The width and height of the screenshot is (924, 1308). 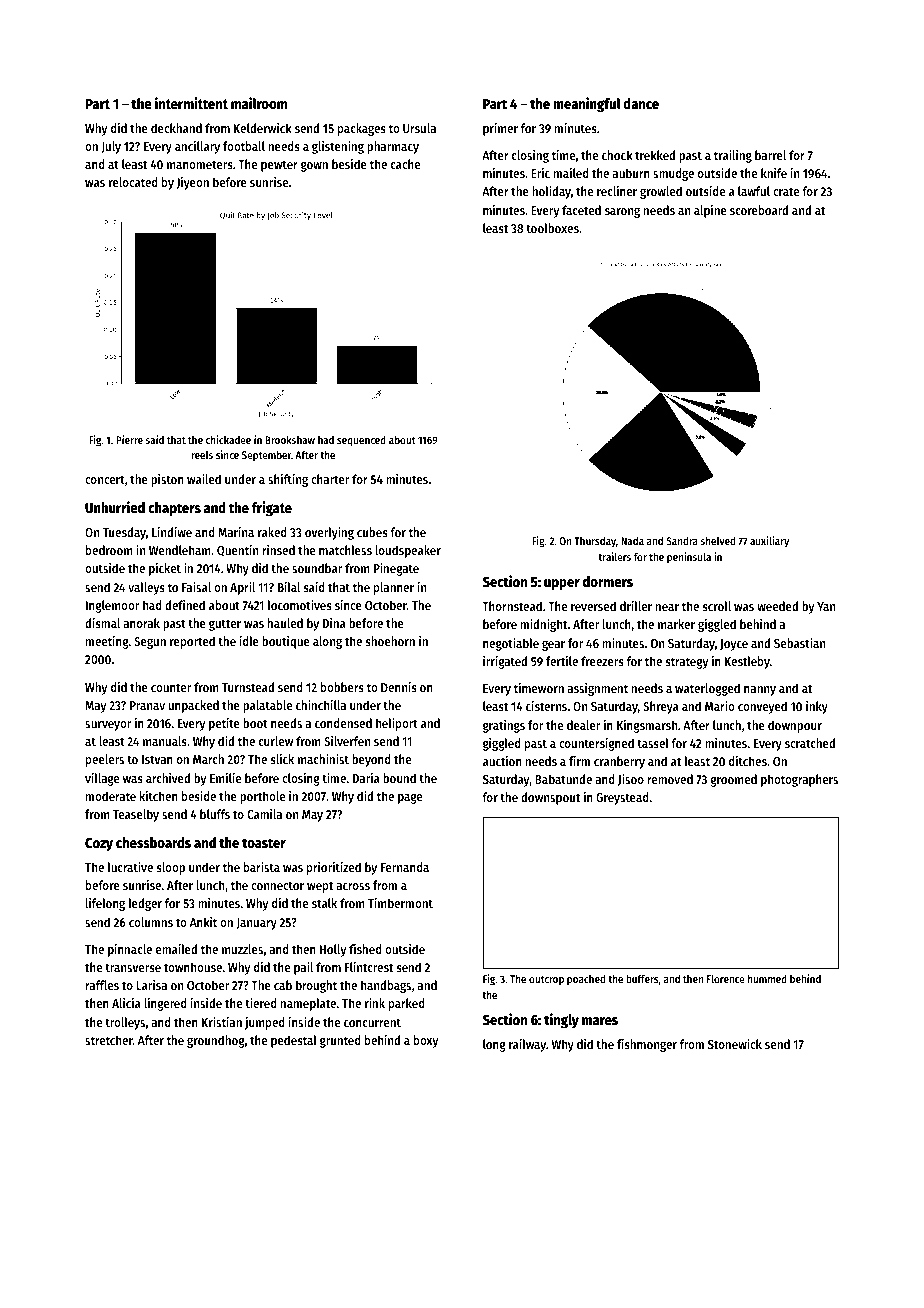 What do you see at coordinates (614, 556) in the screenshot?
I see `trailers` at bounding box center [614, 556].
